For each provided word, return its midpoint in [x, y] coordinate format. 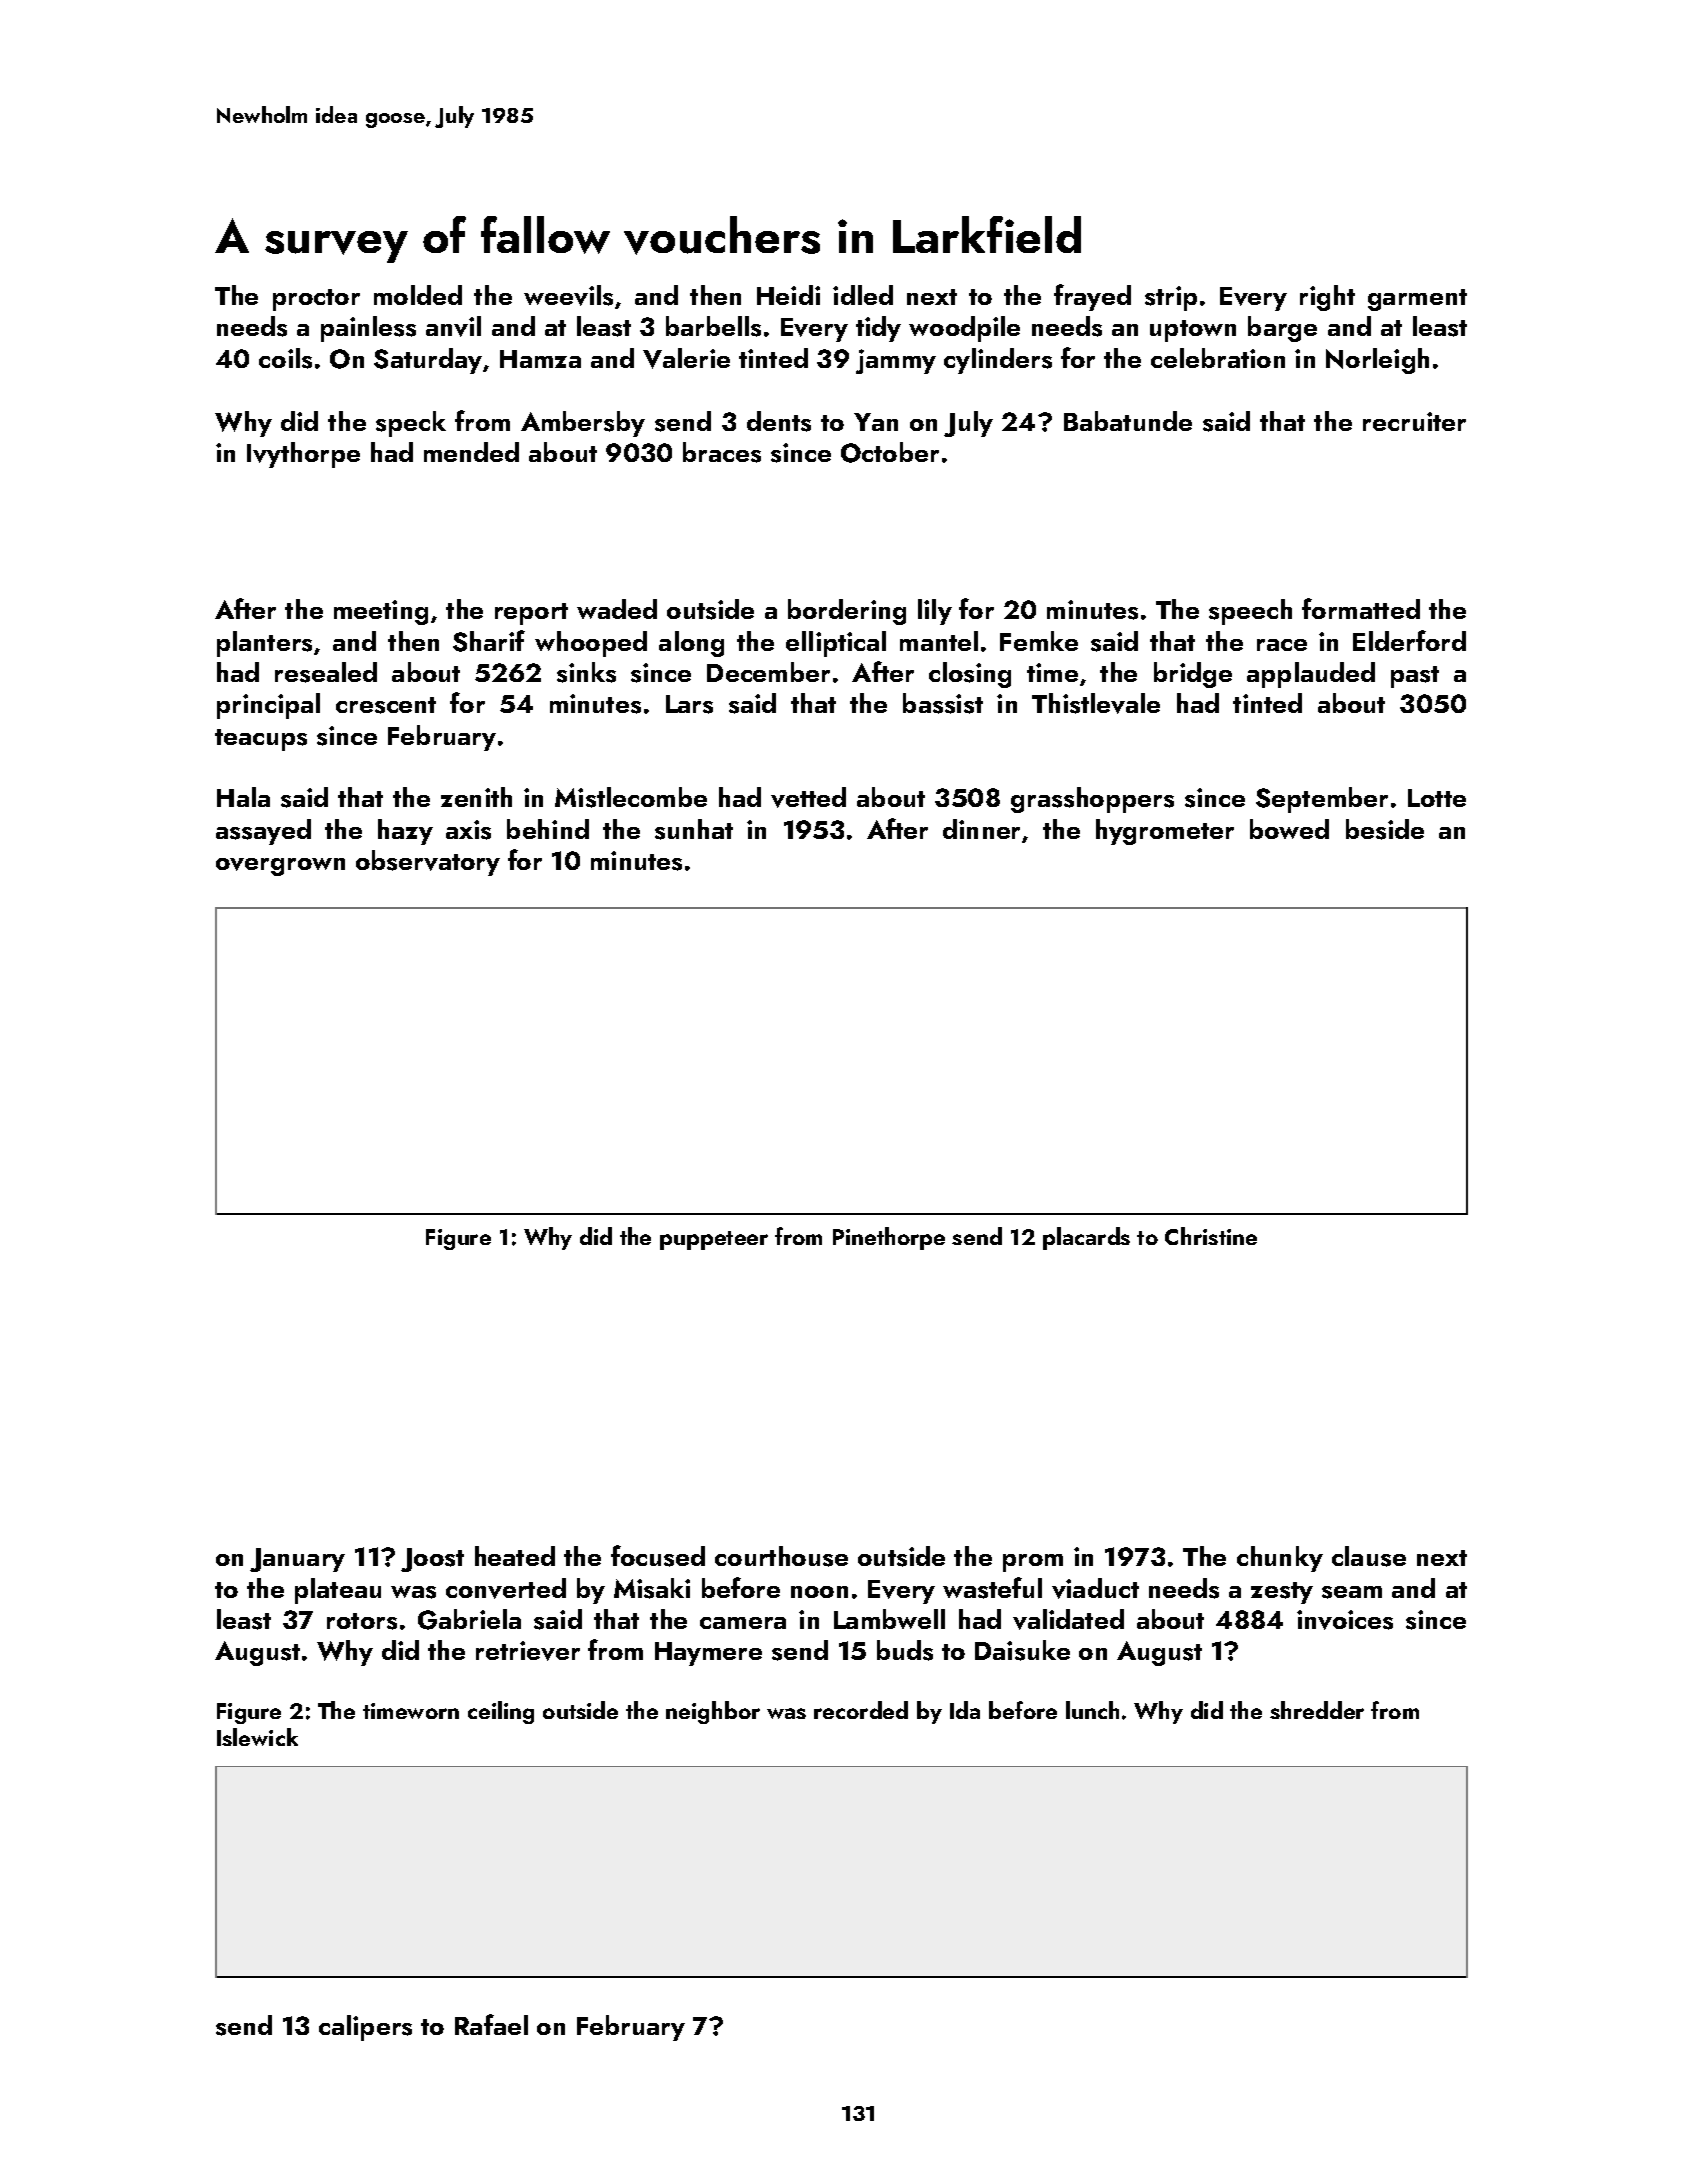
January [297, 1560]
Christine [1211, 1236]
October [890, 452]
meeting [381, 612]
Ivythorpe [303, 455]
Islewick [257, 1737]
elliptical [836, 644]
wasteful [992, 1588]
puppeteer [714, 1240]
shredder [1317, 1710]
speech [1250, 612]
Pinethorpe [889, 1238]
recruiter [1414, 421]
